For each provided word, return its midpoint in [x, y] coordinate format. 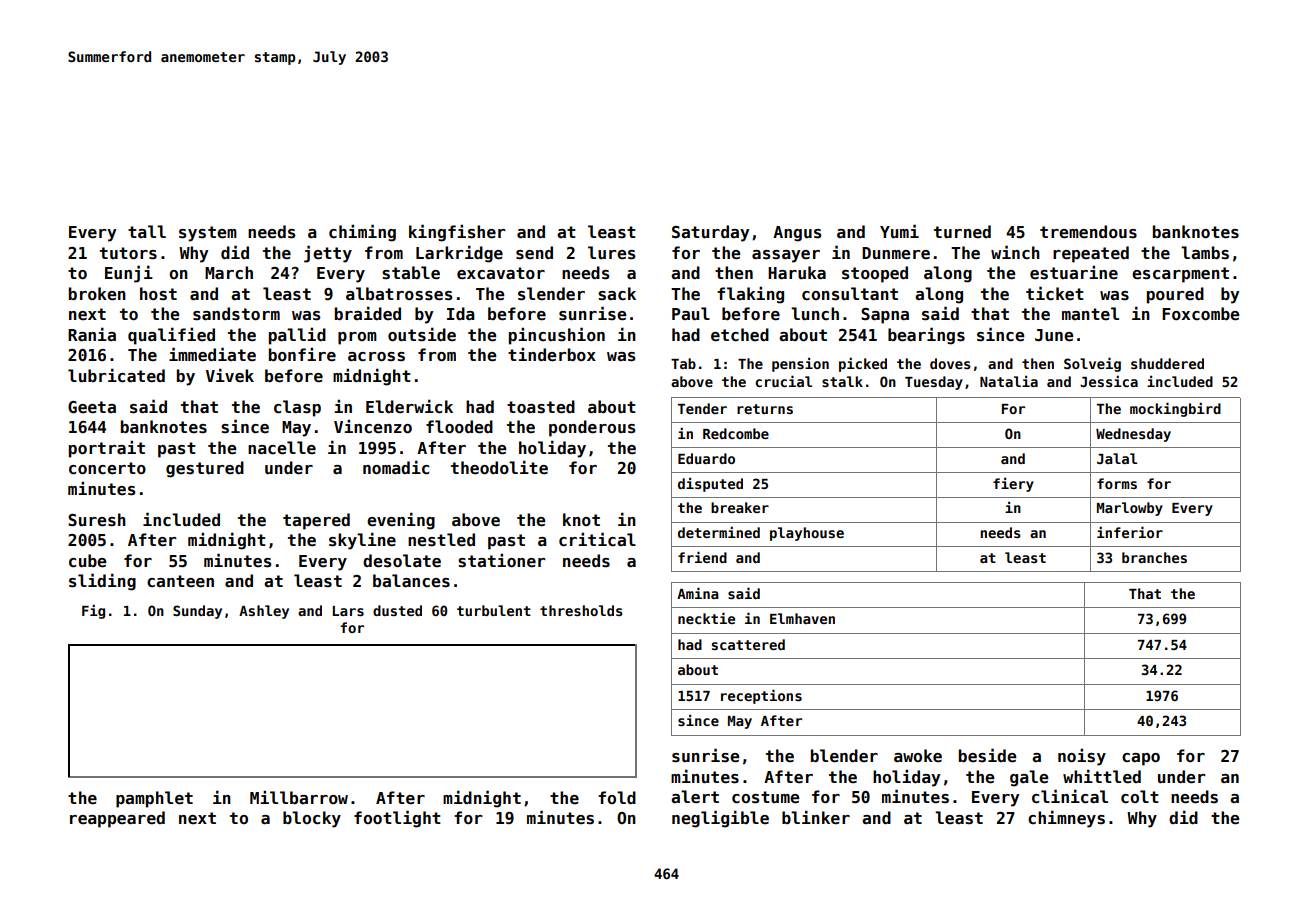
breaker [740, 507]
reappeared [117, 819]
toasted [541, 407]
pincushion [557, 336]
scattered [748, 644]
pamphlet [154, 799]
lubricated [116, 375]
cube [87, 561]
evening [401, 521]
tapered [316, 521]
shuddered [1167, 363]
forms [1117, 483]
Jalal [1117, 458]
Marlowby [1130, 509]
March [229, 272]
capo [1141, 759]
